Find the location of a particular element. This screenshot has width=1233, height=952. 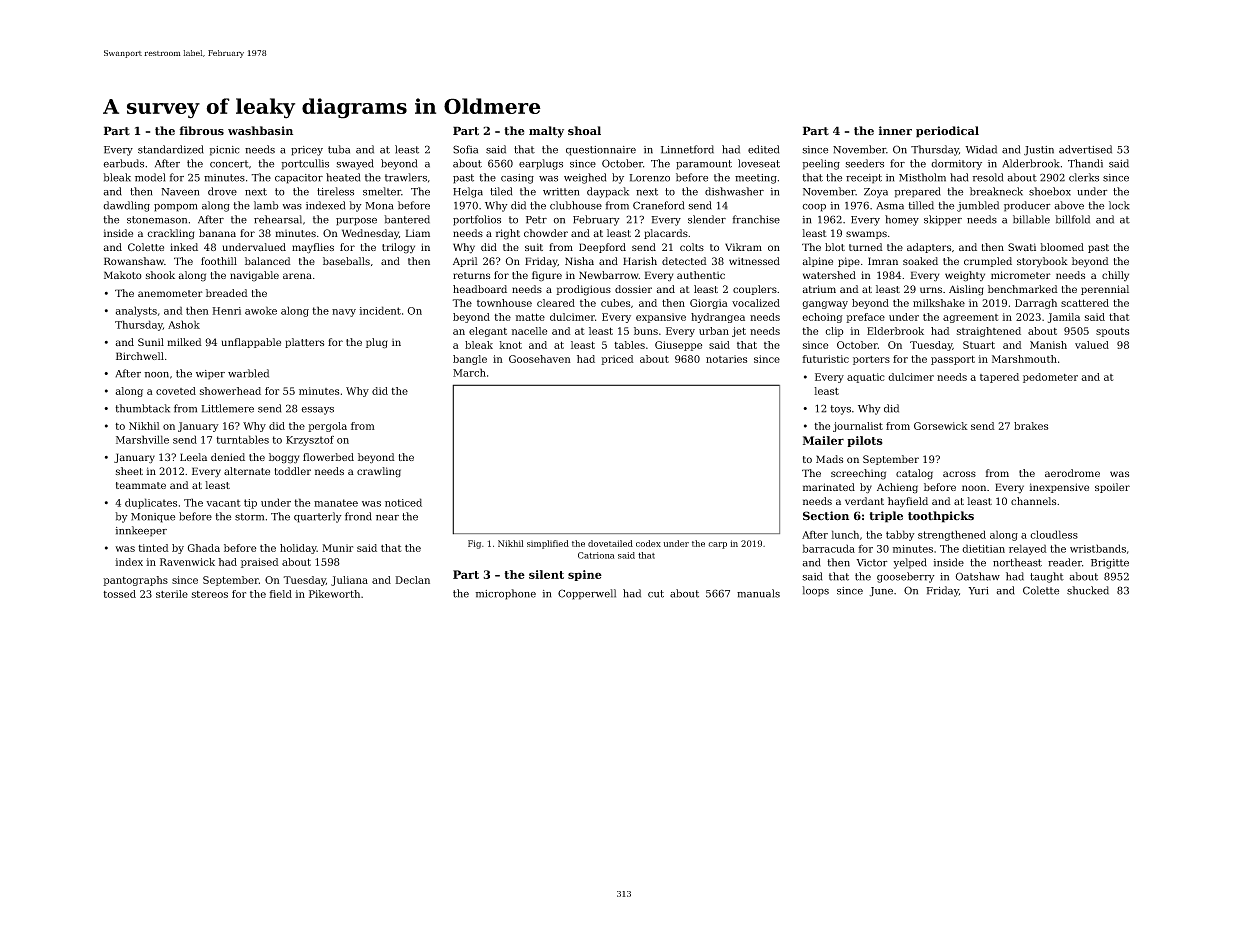

tossed is located at coordinates (119, 594).
